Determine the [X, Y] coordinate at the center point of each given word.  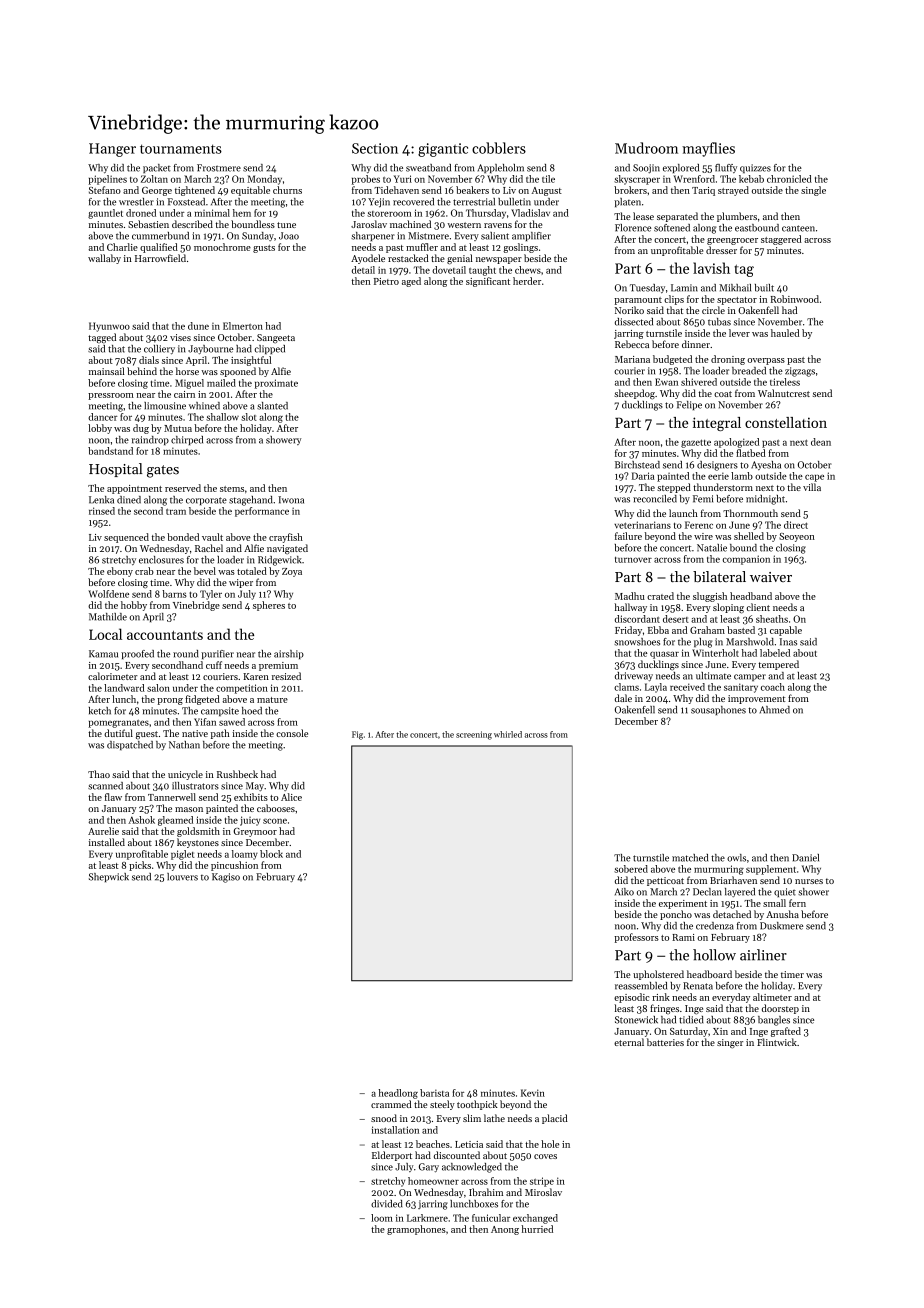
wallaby [104, 259]
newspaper [499, 260]
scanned [105, 786]
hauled [785, 333]
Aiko [624, 892]
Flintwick [777, 1042]
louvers [182, 877]
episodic [631, 998]
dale [623, 698]
